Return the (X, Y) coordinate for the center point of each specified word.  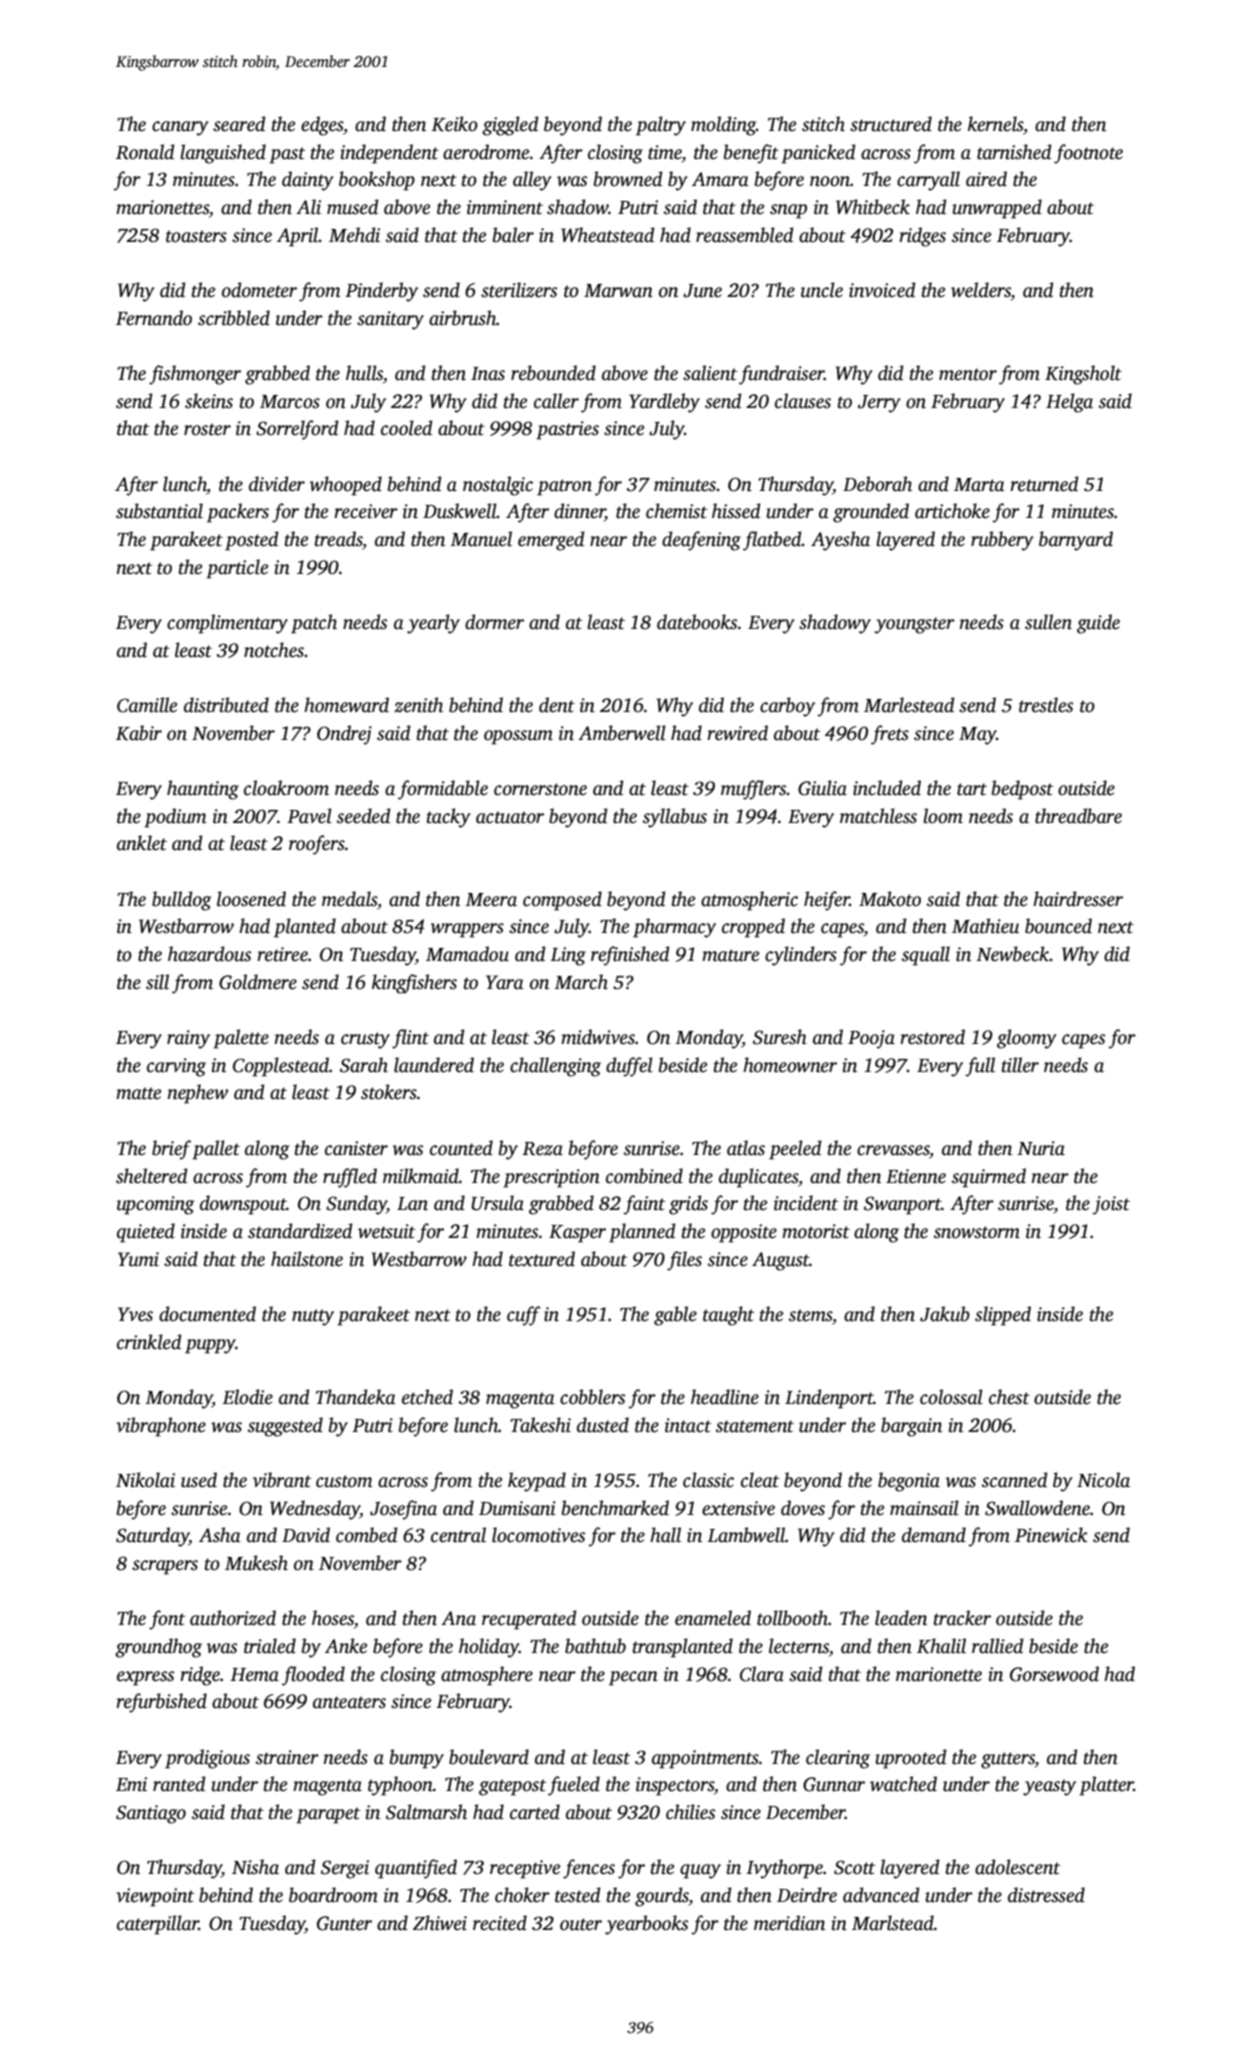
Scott (854, 1867)
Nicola (1103, 1480)
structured (891, 124)
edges (322, 126)
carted (535, 1812)
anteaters (349, 1702)
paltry (661, 126)
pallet (216, 1150)
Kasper (577, 1234)
